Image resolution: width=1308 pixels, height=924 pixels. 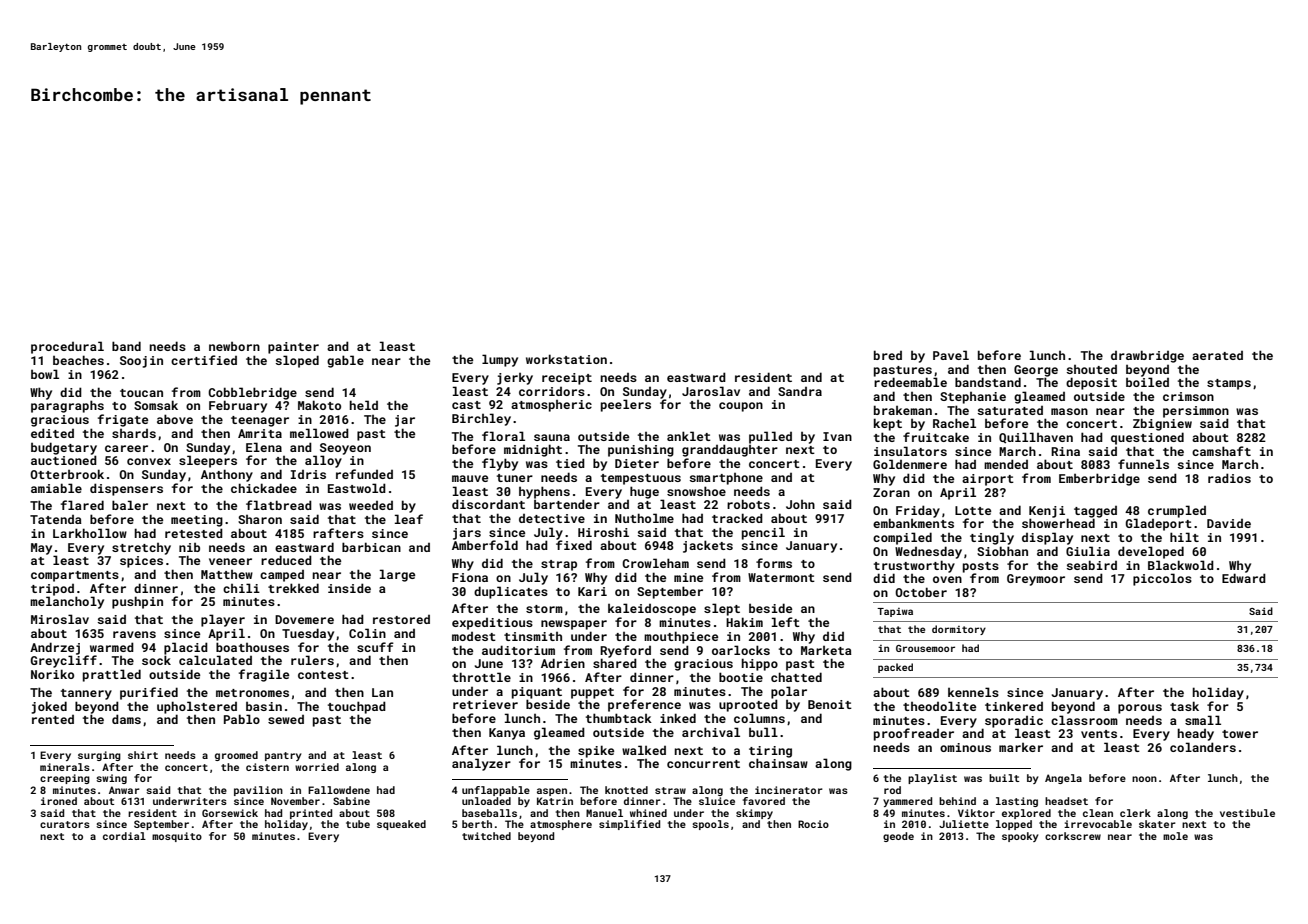 I want to click on expeditious, so click(x=492, y=624).
